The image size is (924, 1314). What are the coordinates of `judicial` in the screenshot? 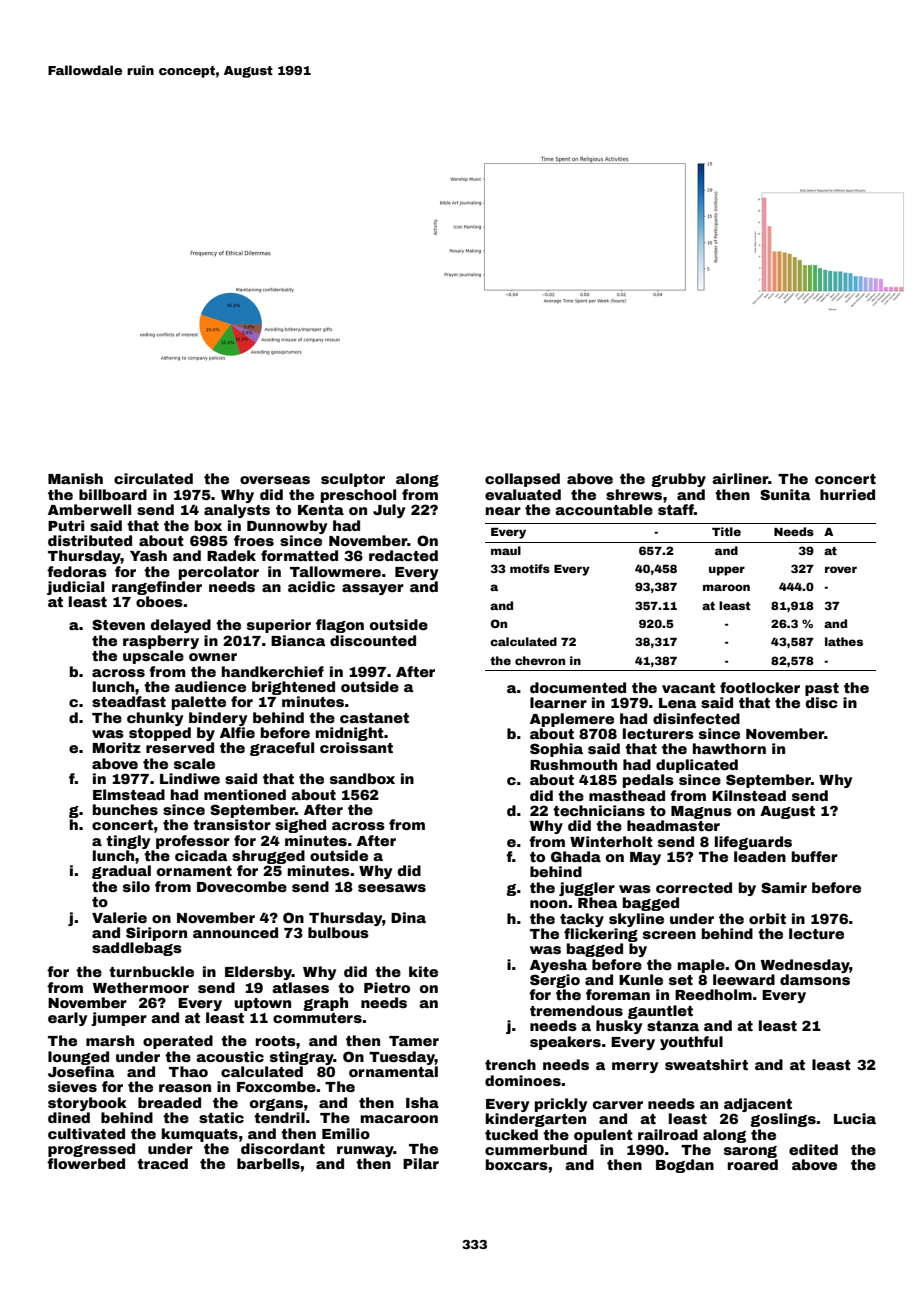 It's located at (75, 588).
